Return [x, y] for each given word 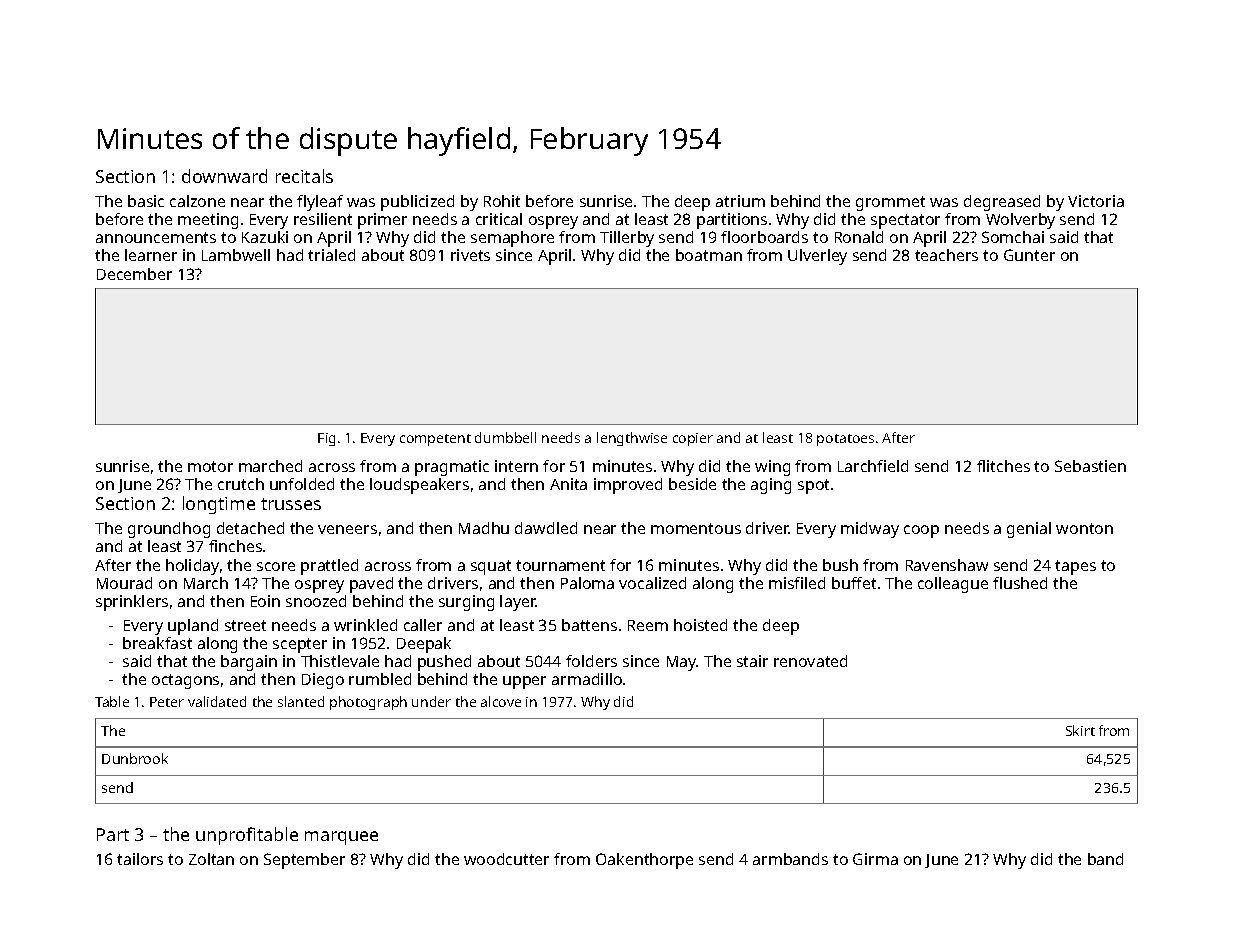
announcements [156, 237]
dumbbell [505, 437]
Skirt [1080, 730]
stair [752, 661]
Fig [326, 439]
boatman [709, 255]
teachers [946, 255]
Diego [323, 681]
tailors [140, 859]
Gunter [1029, 255]
